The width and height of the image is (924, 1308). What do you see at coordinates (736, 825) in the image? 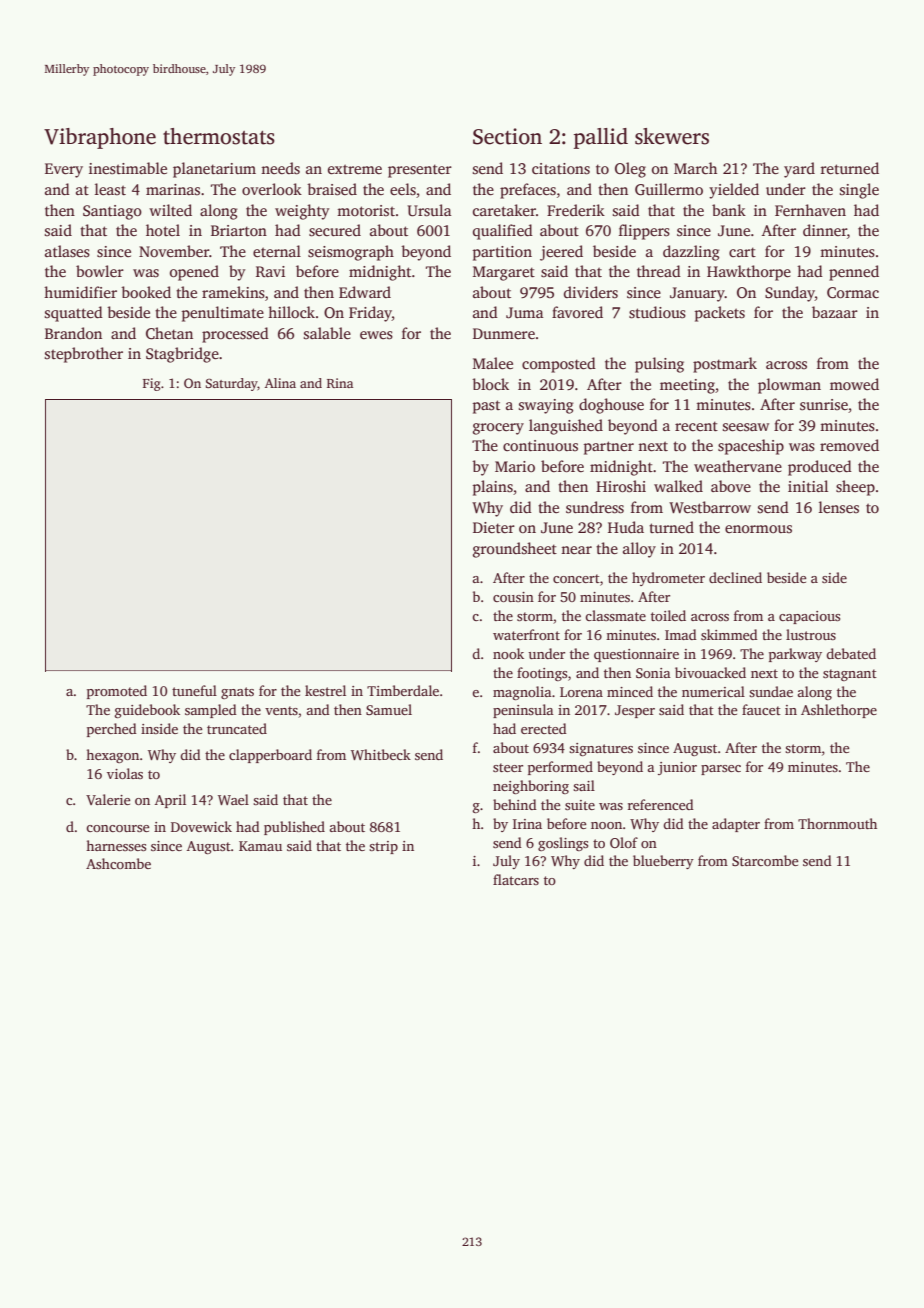
I see `adapter` at bounding box center [736, 825].
